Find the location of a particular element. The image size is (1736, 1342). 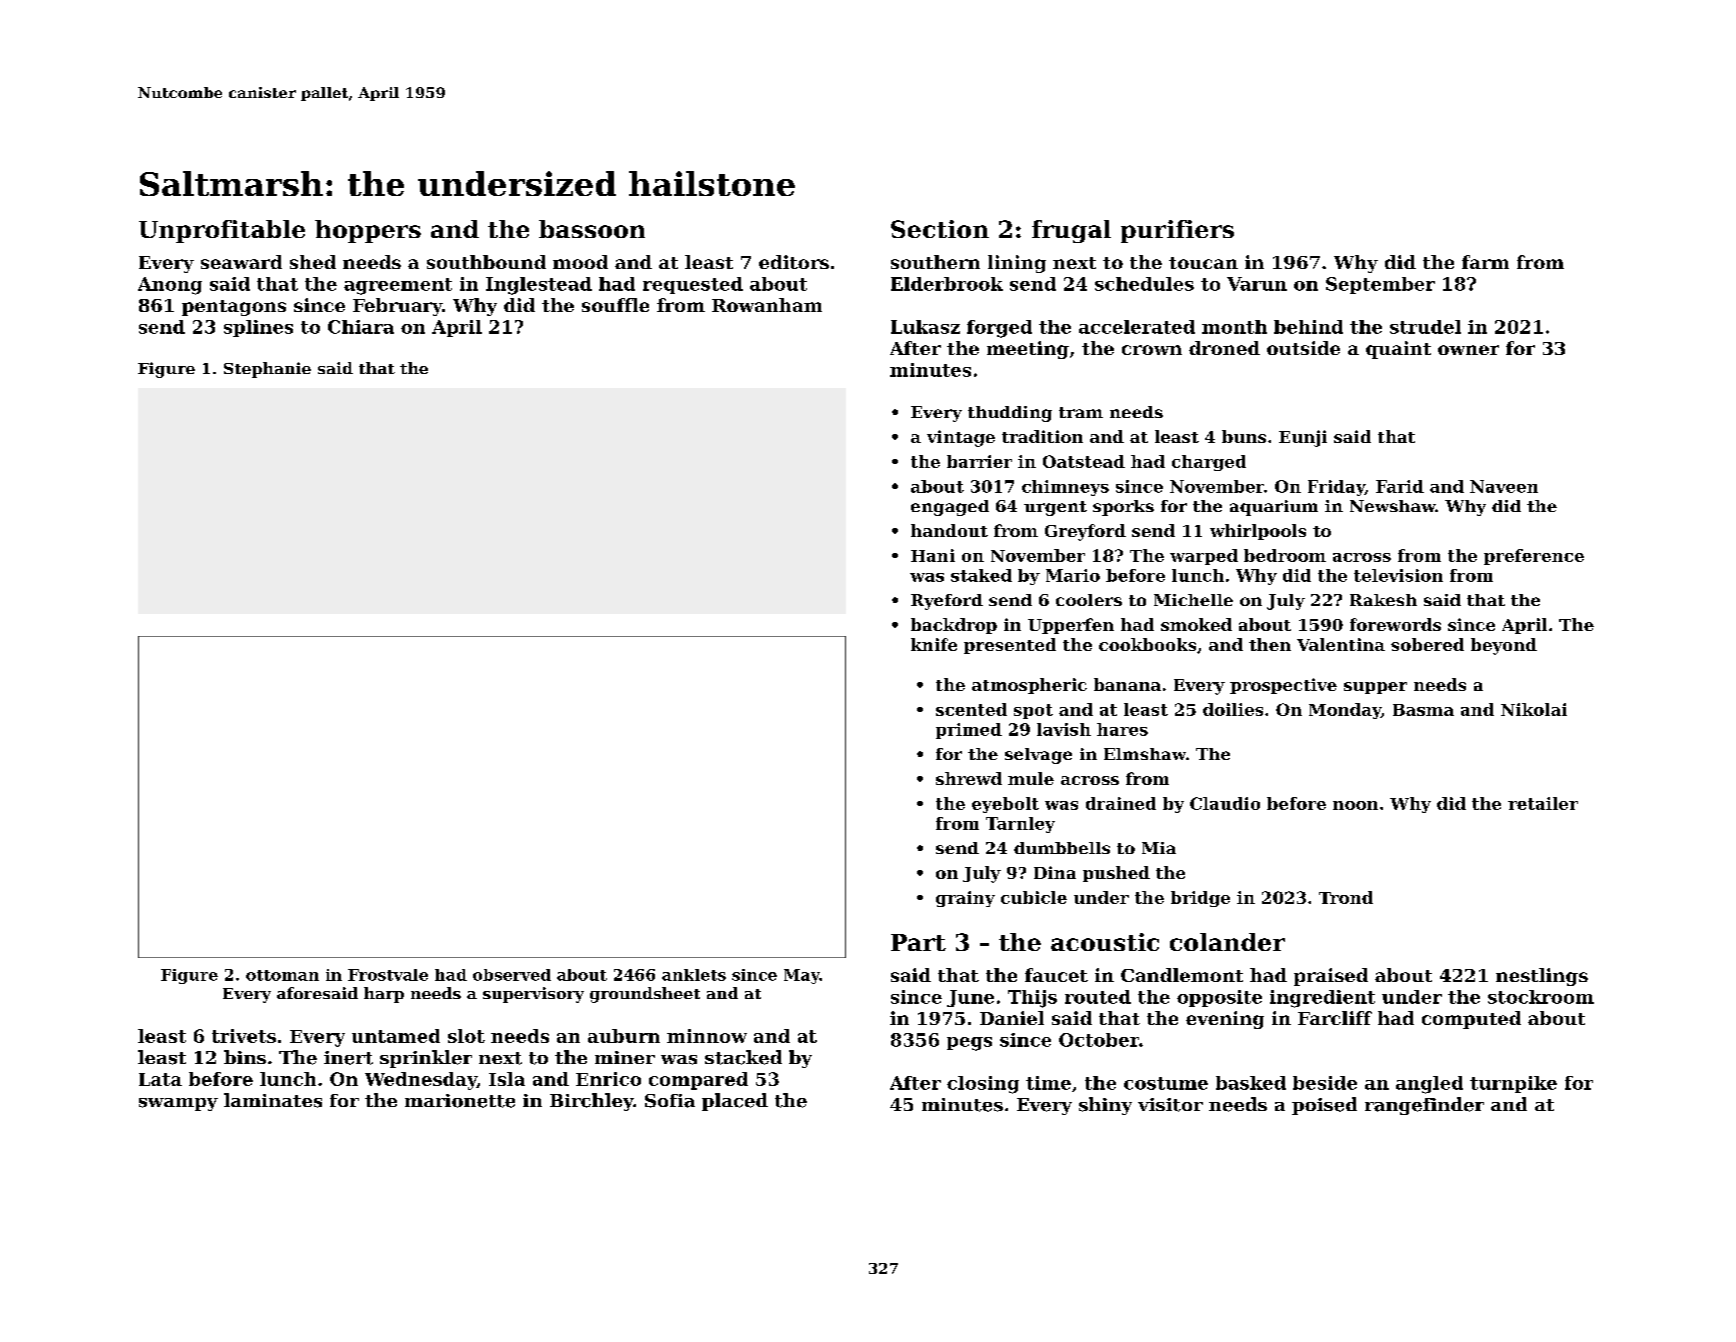

Lukasz is located at coordinates (925, 327).
